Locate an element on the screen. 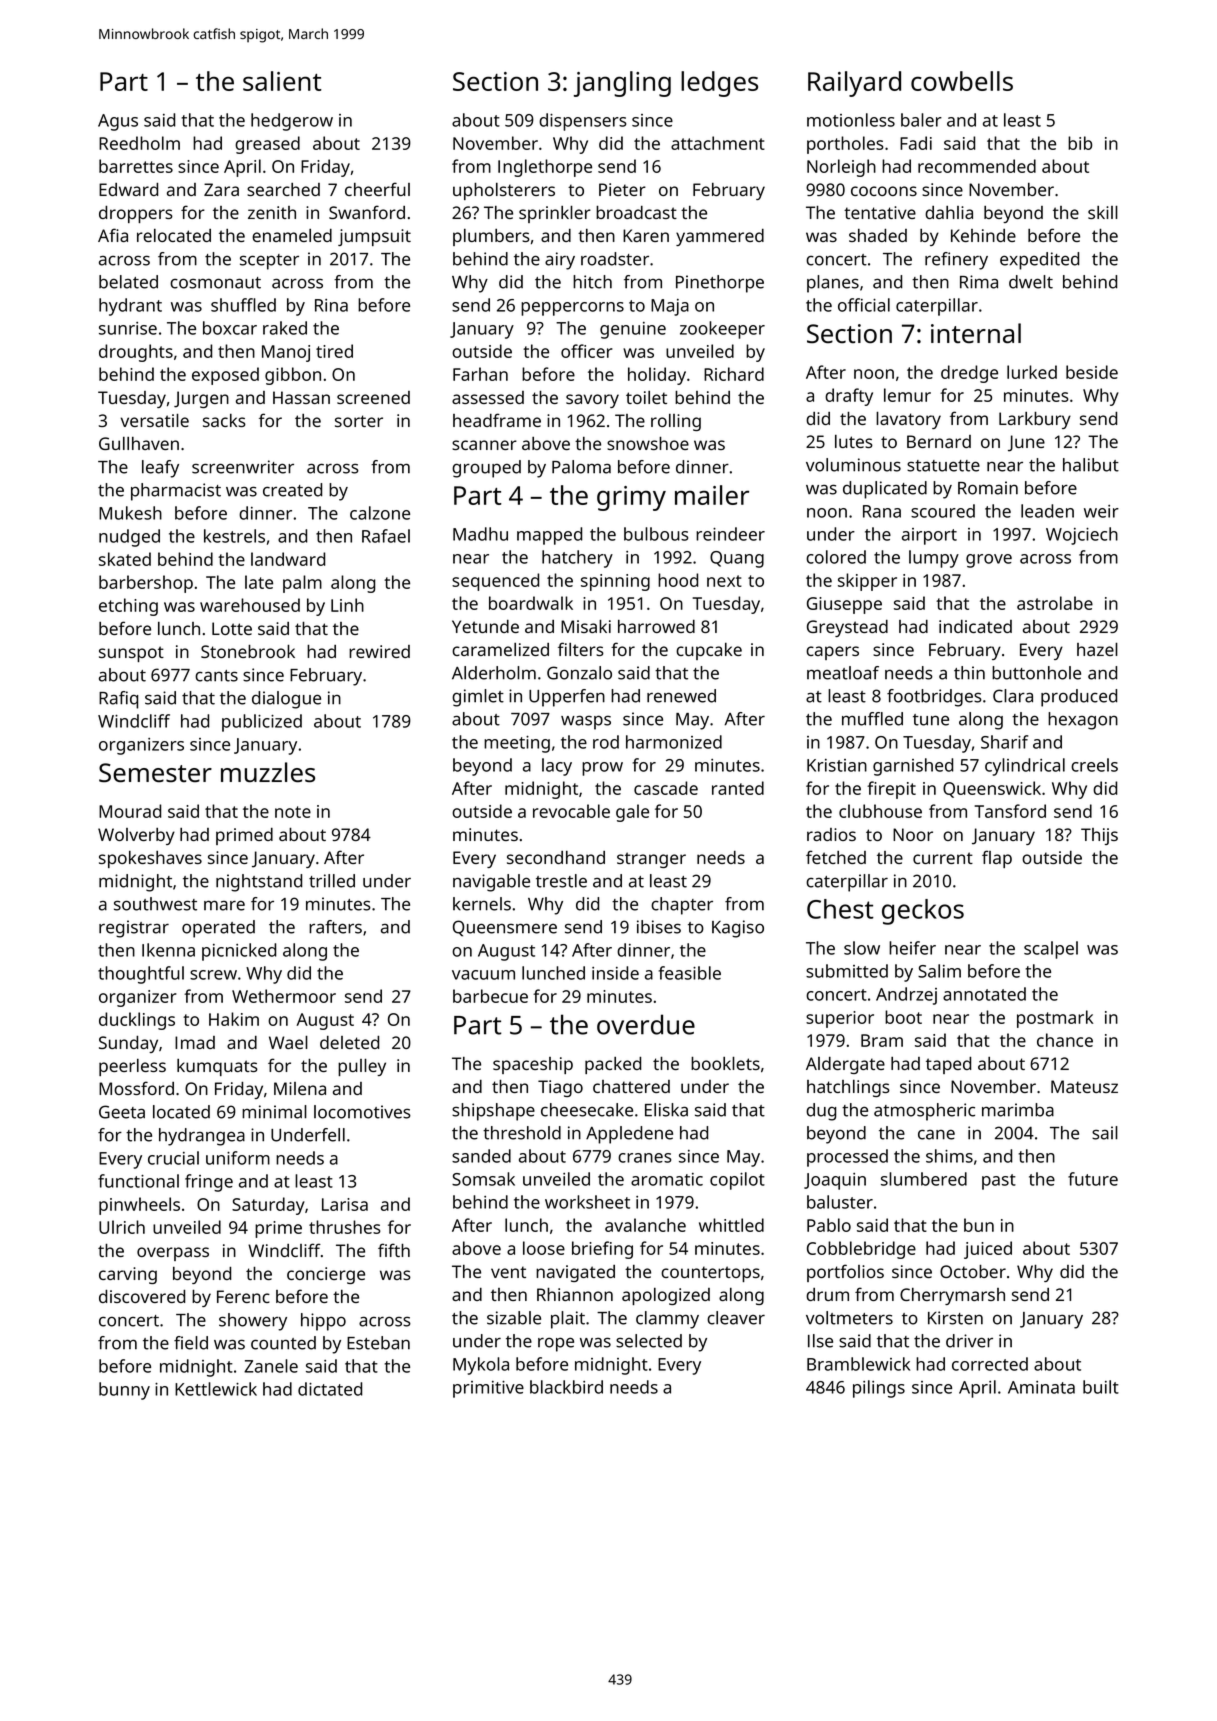 The width and height of the screenshot is (1217, 1721). Fadi is located at coordinates (916, 143).
